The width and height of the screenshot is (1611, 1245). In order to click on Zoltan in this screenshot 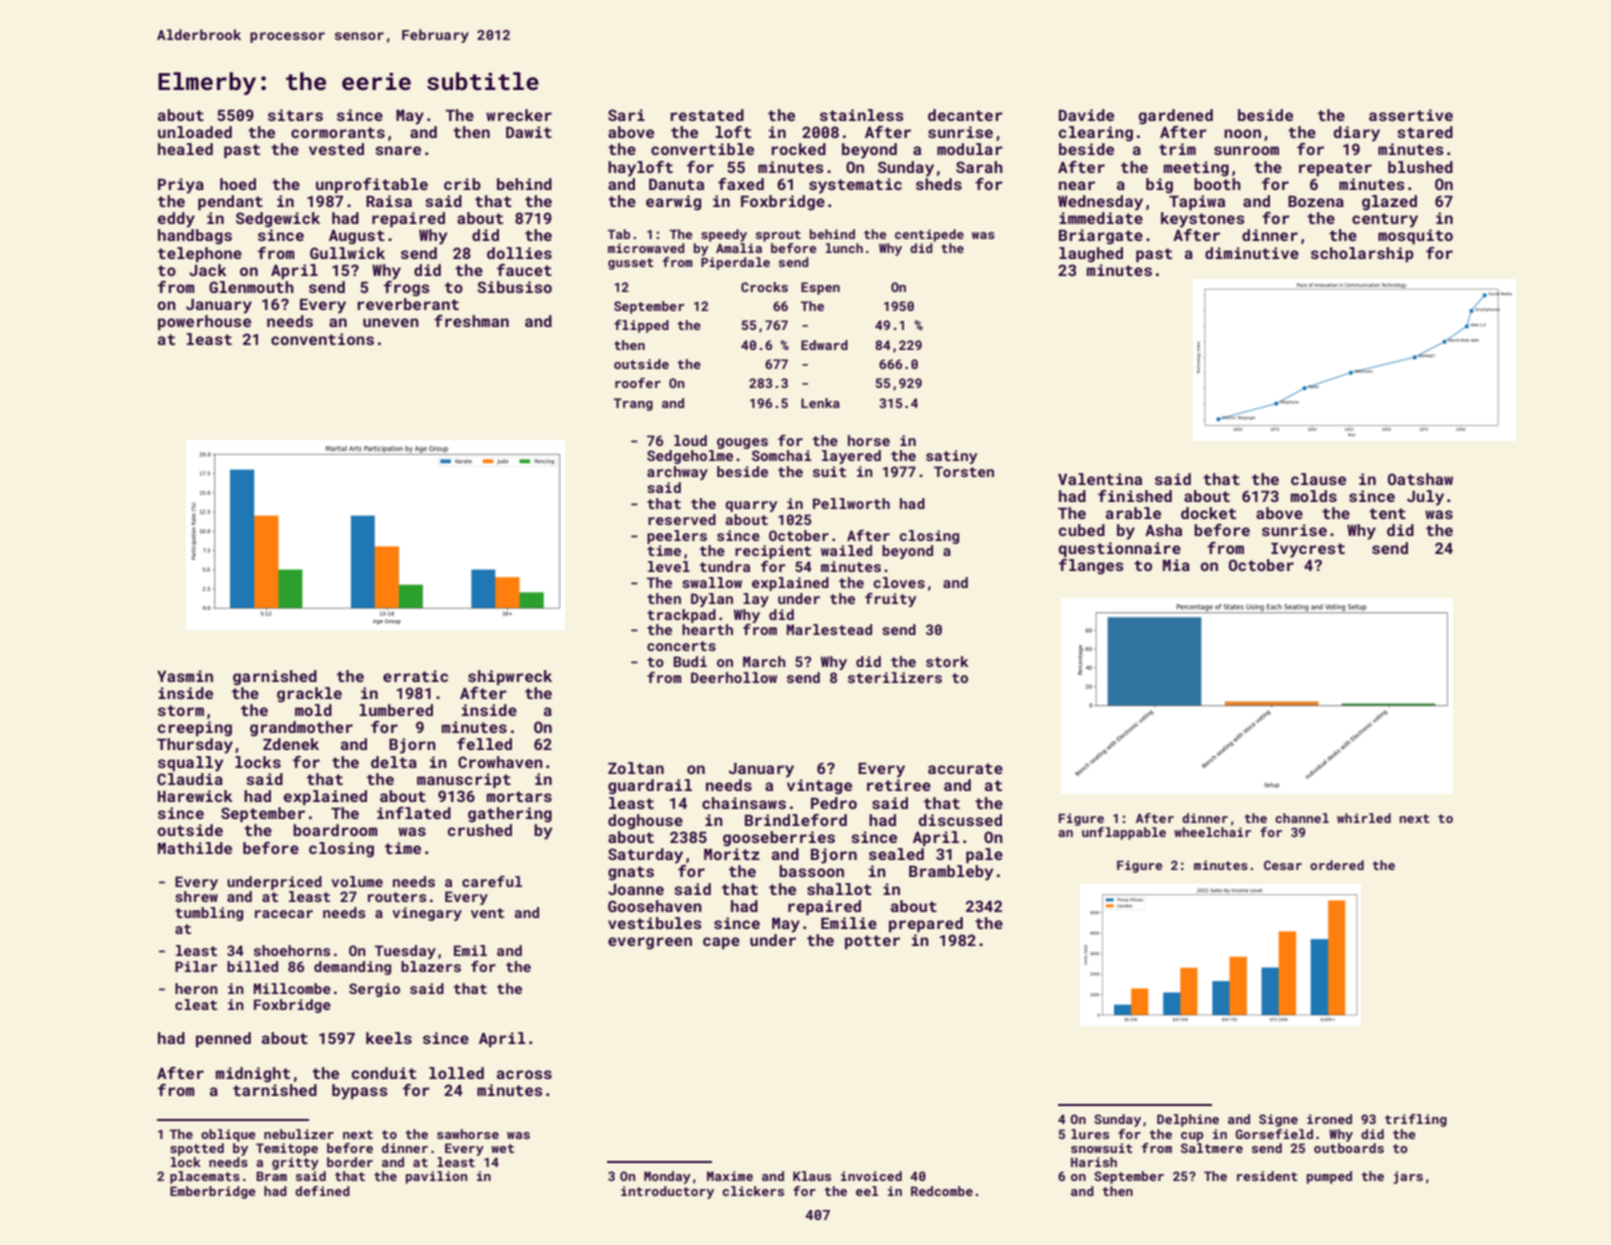, I will do `click(636, 768)`.
